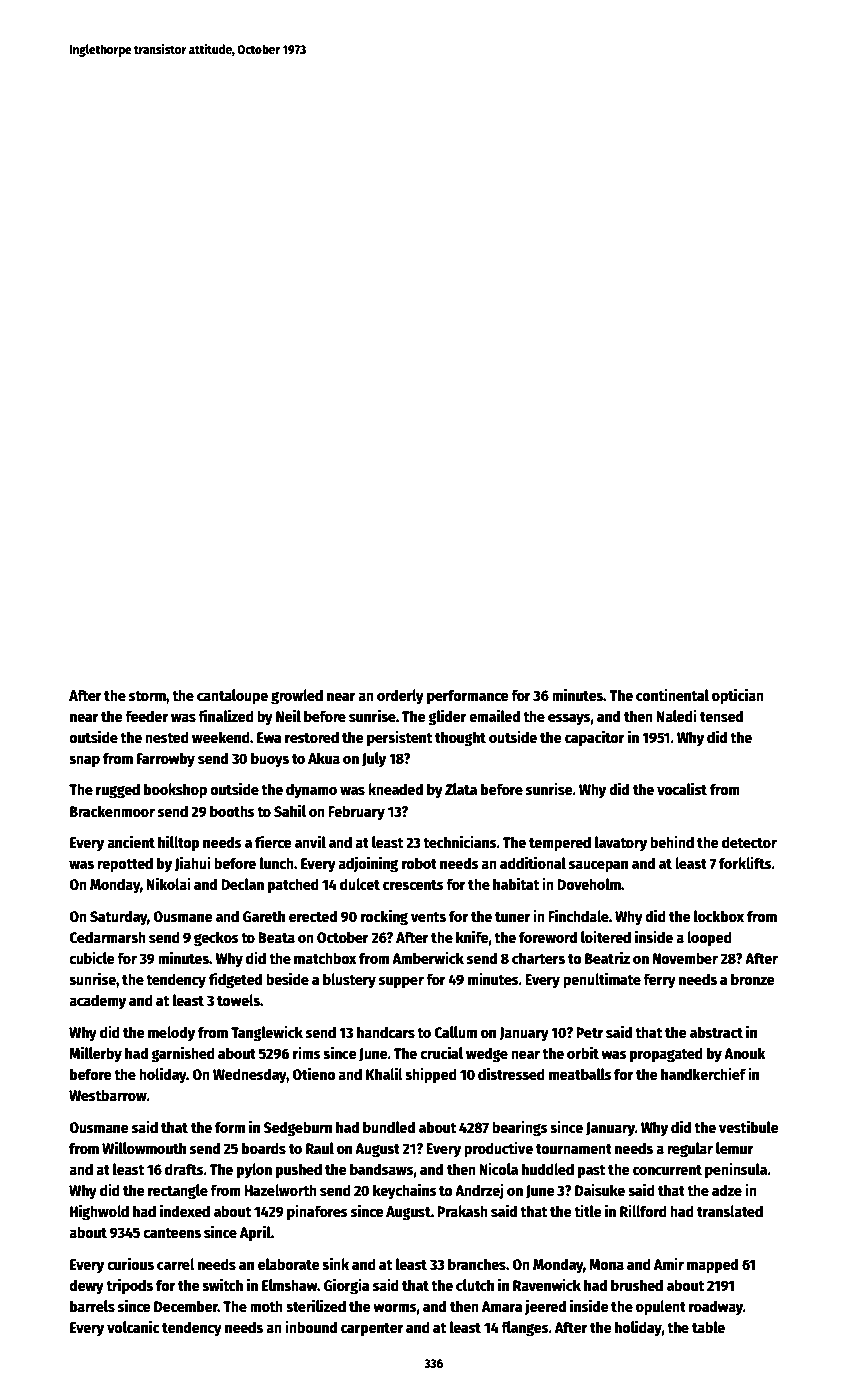 This screenshot has width=849, height=1400. I want to click on Tanglewick, so click(267, 1033).
